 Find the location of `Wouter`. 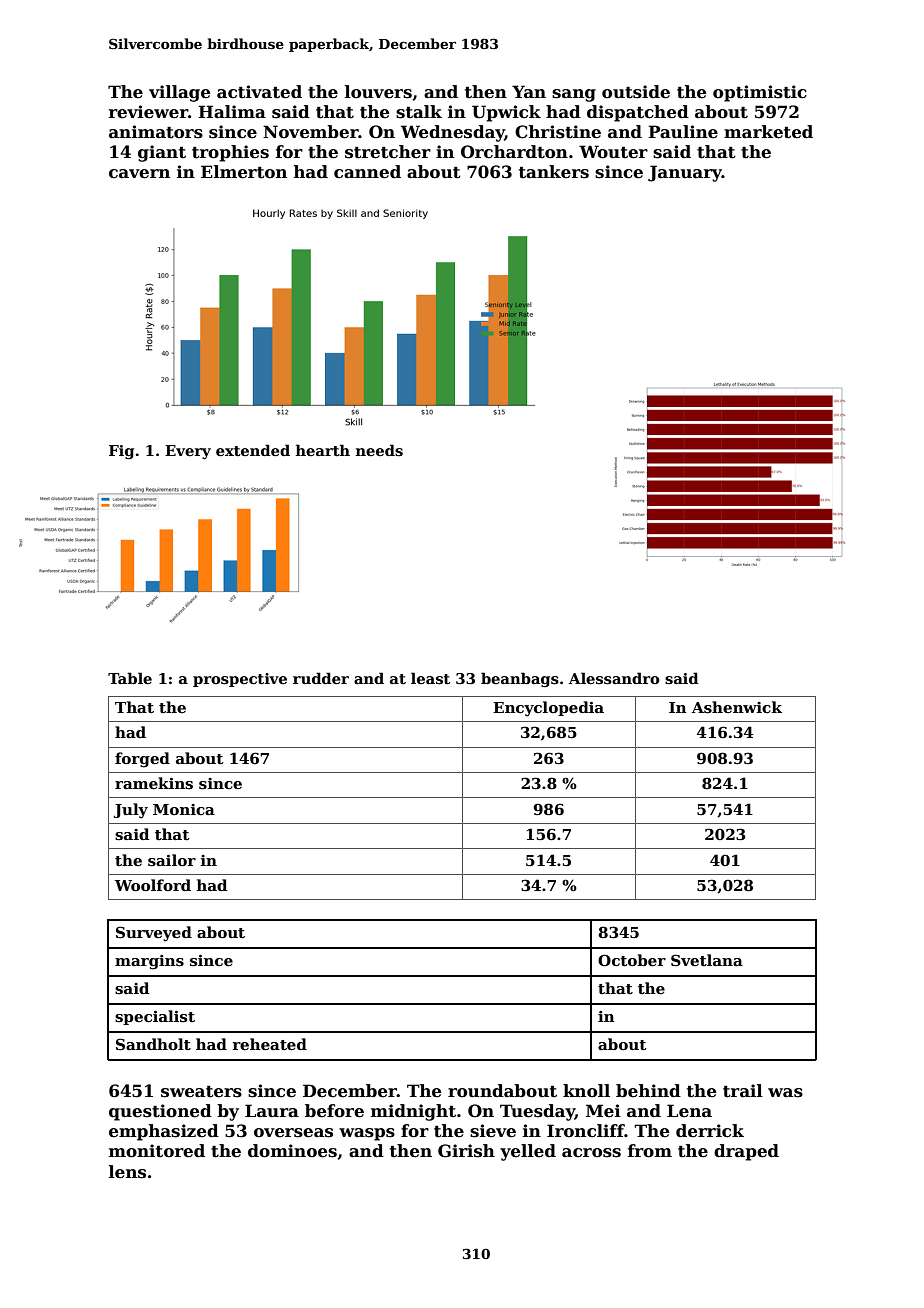

Wouter is located at coordinates (613, 152).
